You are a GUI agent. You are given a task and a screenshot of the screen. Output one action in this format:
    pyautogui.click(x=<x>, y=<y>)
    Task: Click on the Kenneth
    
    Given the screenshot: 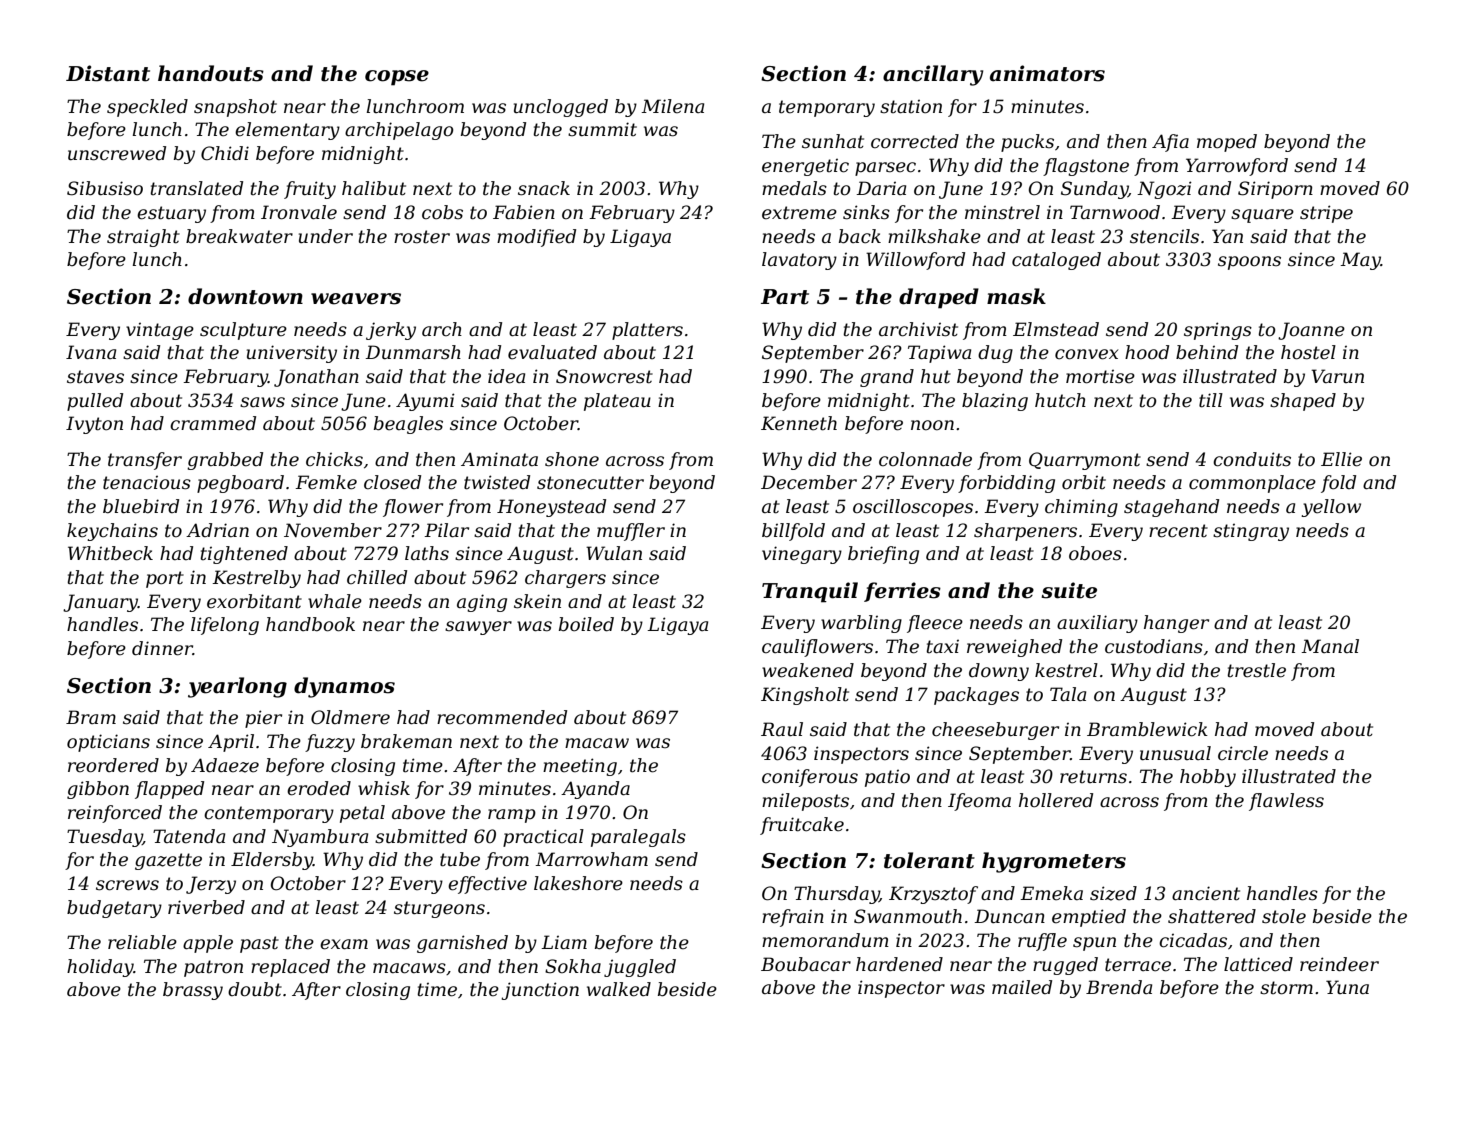 What is the action you would take?
    pyautogui.click(x=799, y=423)
